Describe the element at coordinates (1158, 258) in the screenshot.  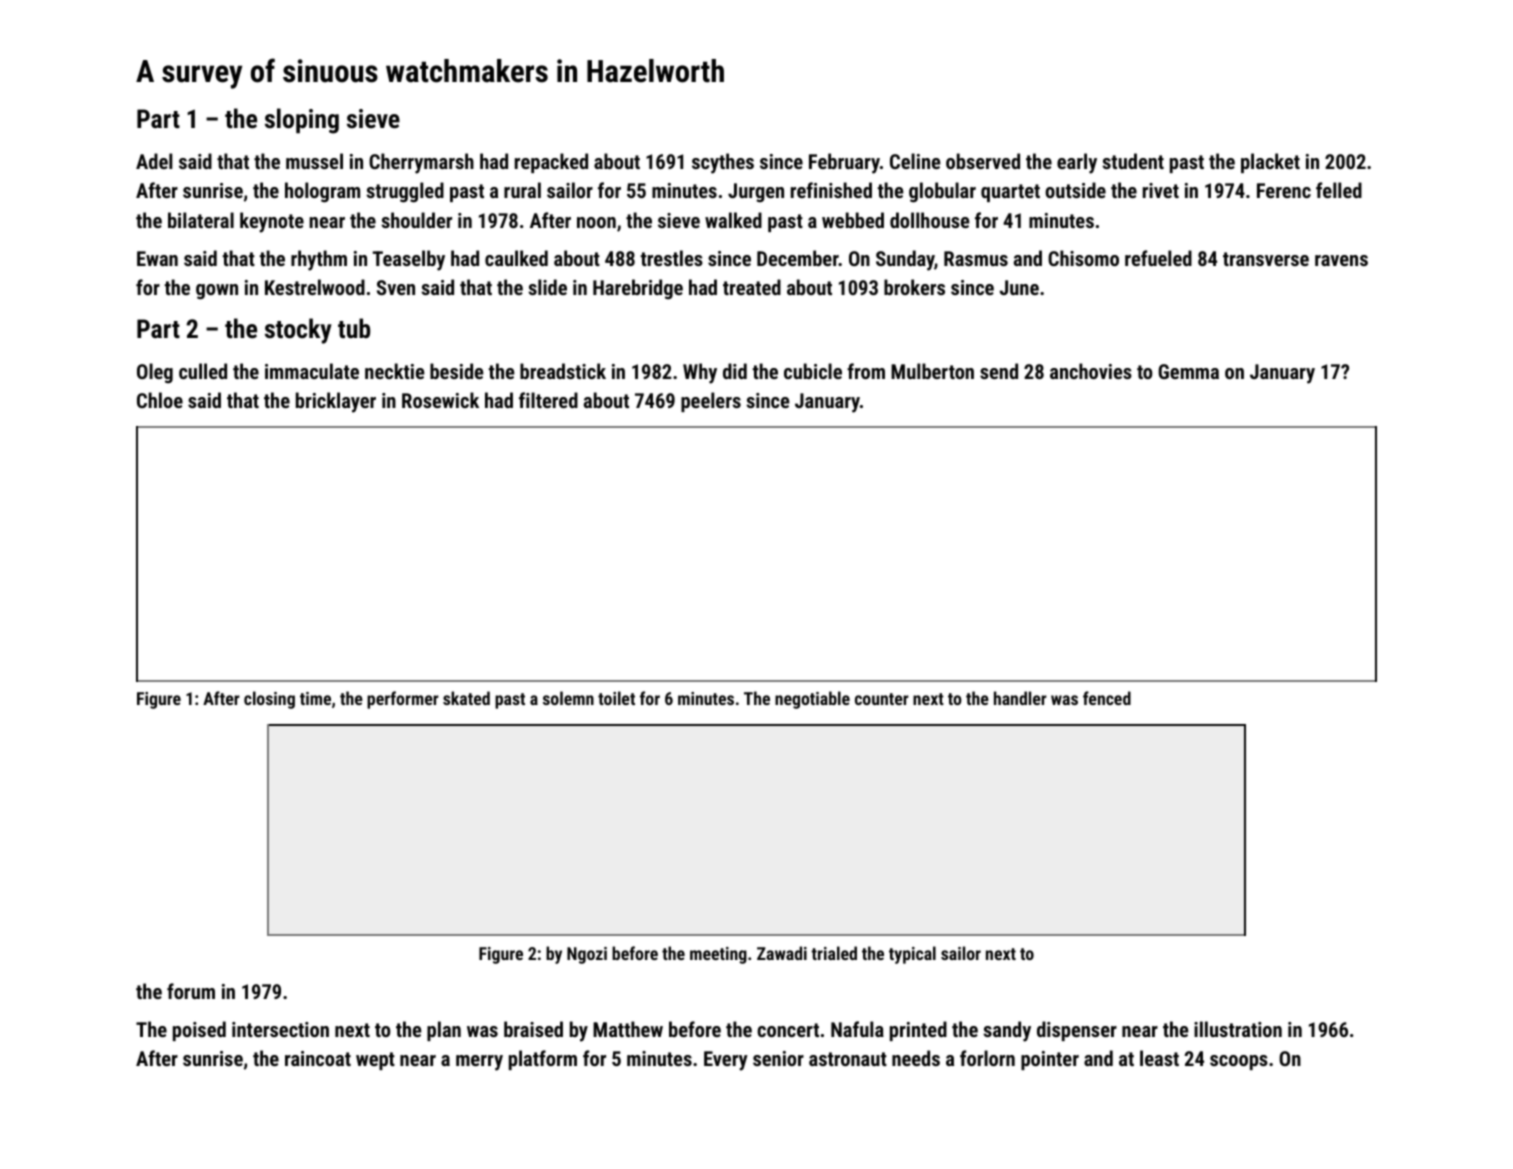
I see `refueled` at that location.
